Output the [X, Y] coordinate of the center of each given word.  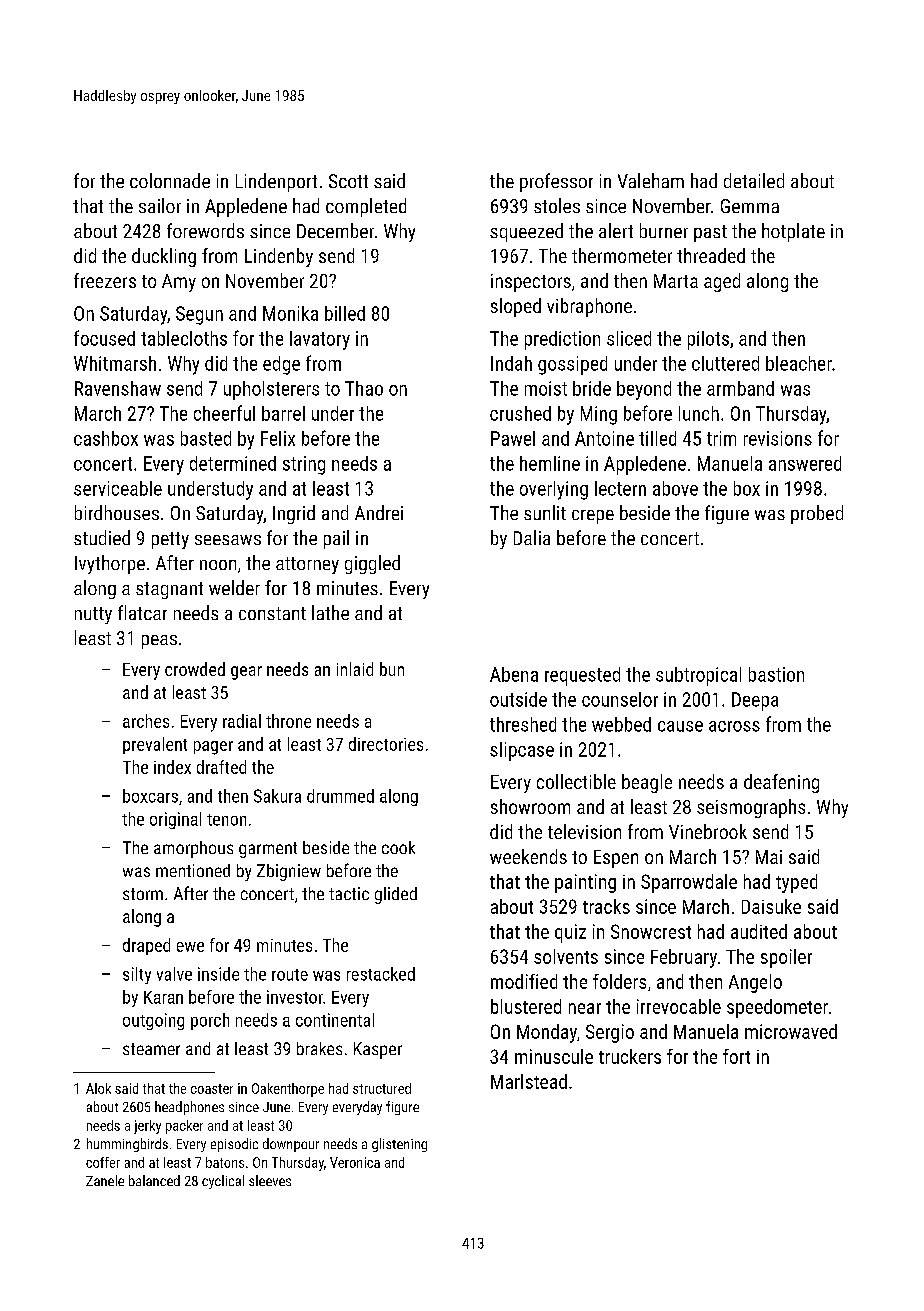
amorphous [193, 849]
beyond [644, 390]
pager [213, 748]
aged [722, 282]
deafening [781, 783]
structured [382, 1088]
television [584, 831]
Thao [364, 388]
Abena [514, 674]
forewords [205, 230]
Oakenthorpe [288, 1090]
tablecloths [184, 338]
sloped [516, 307]
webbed [621, 724]
